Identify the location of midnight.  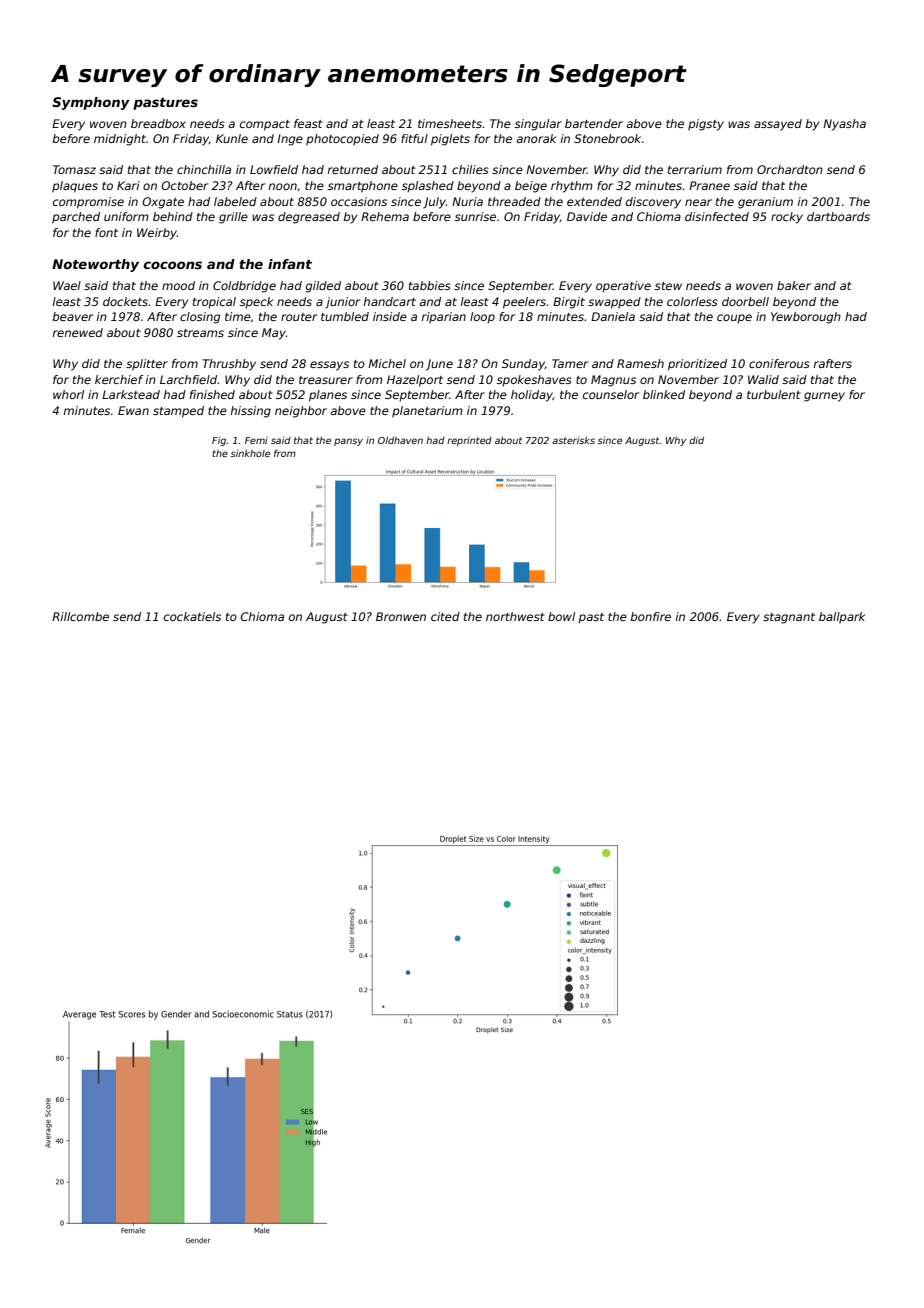
(120, 140).
